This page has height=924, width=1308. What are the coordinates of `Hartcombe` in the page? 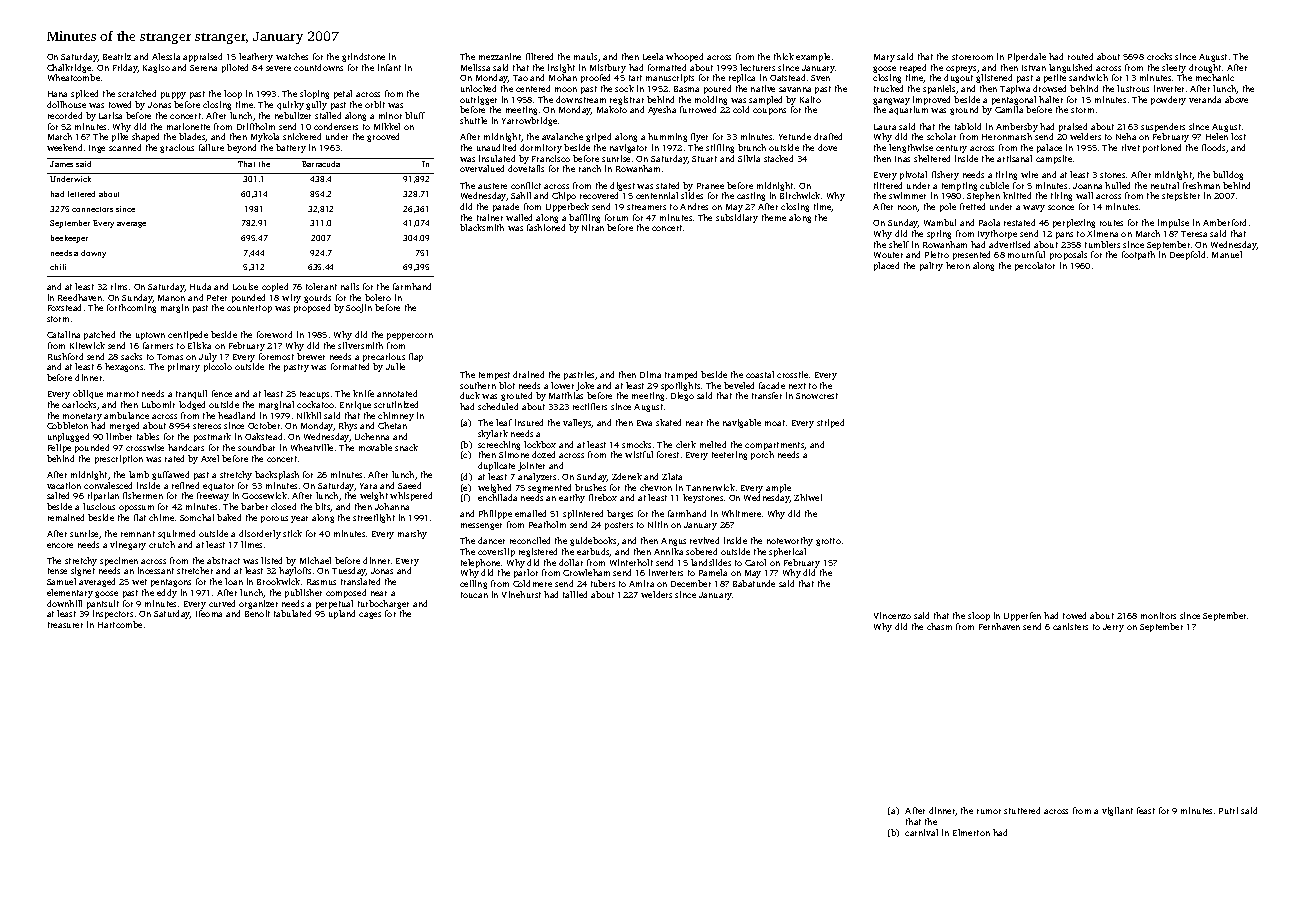 It's located at (120, 624).
